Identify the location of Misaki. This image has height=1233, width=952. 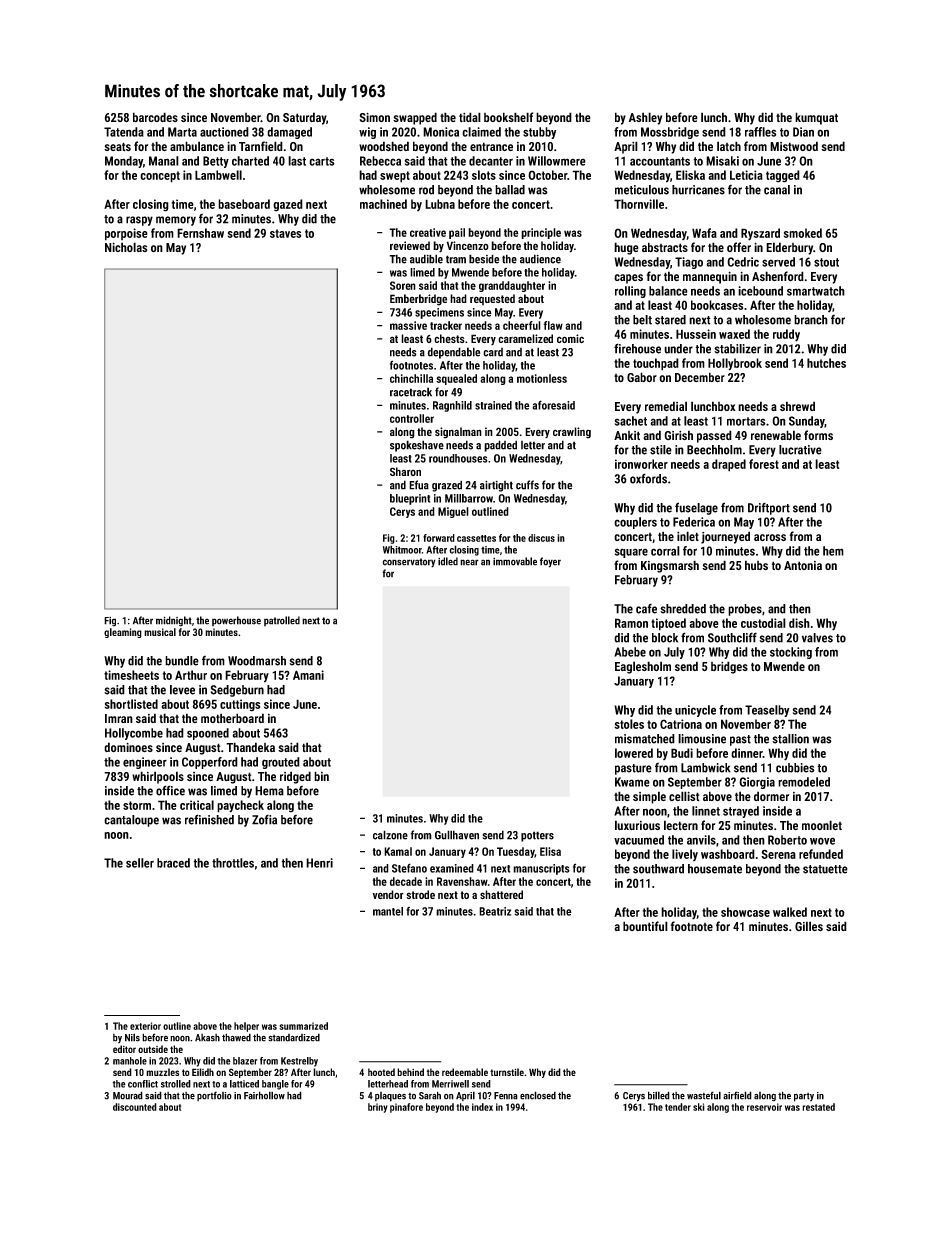
(722, 161).
